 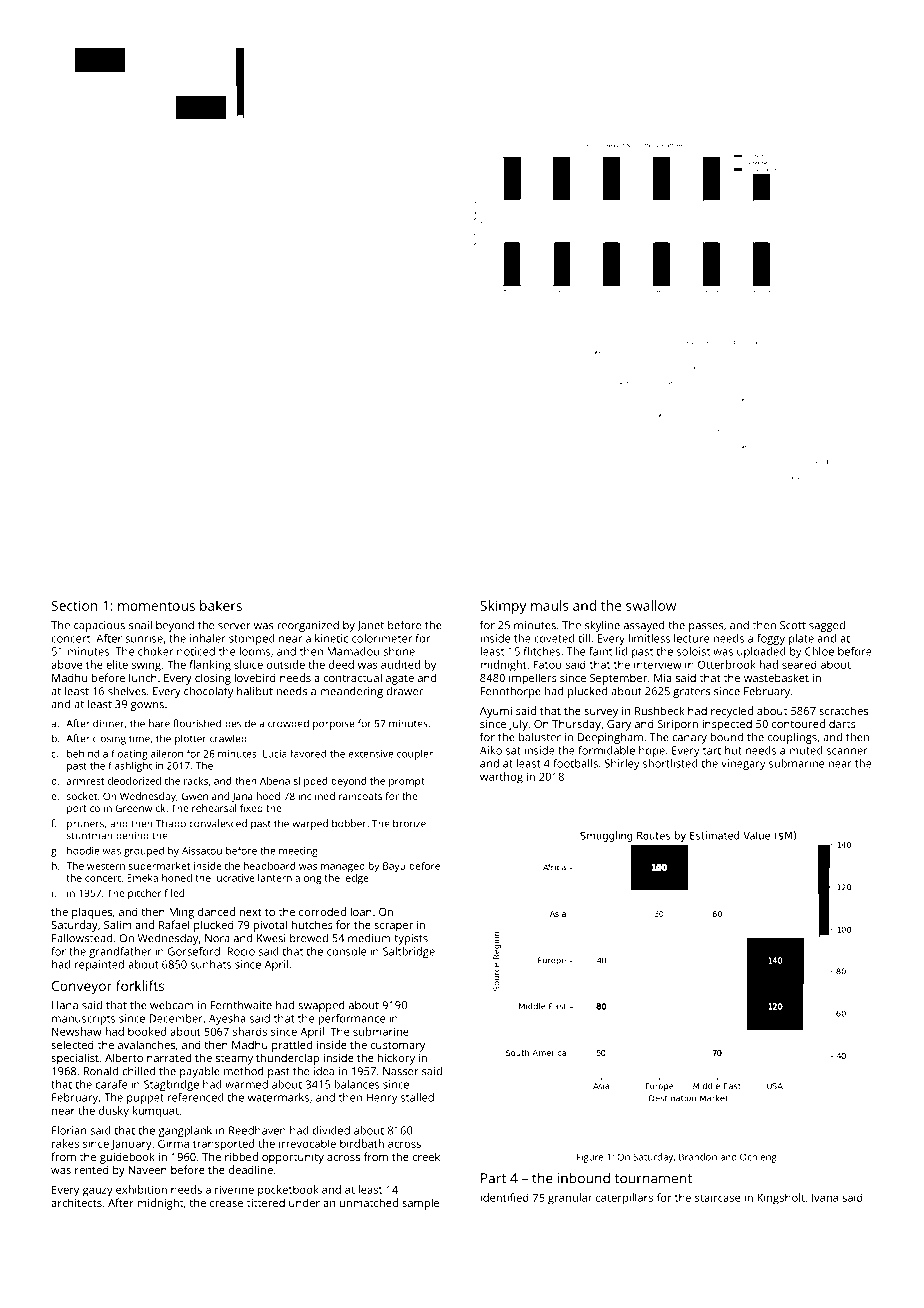 What do you see at coordinates (409, 952) in the page?
I see `Saltbridge` at bounding box center [409, 952].
